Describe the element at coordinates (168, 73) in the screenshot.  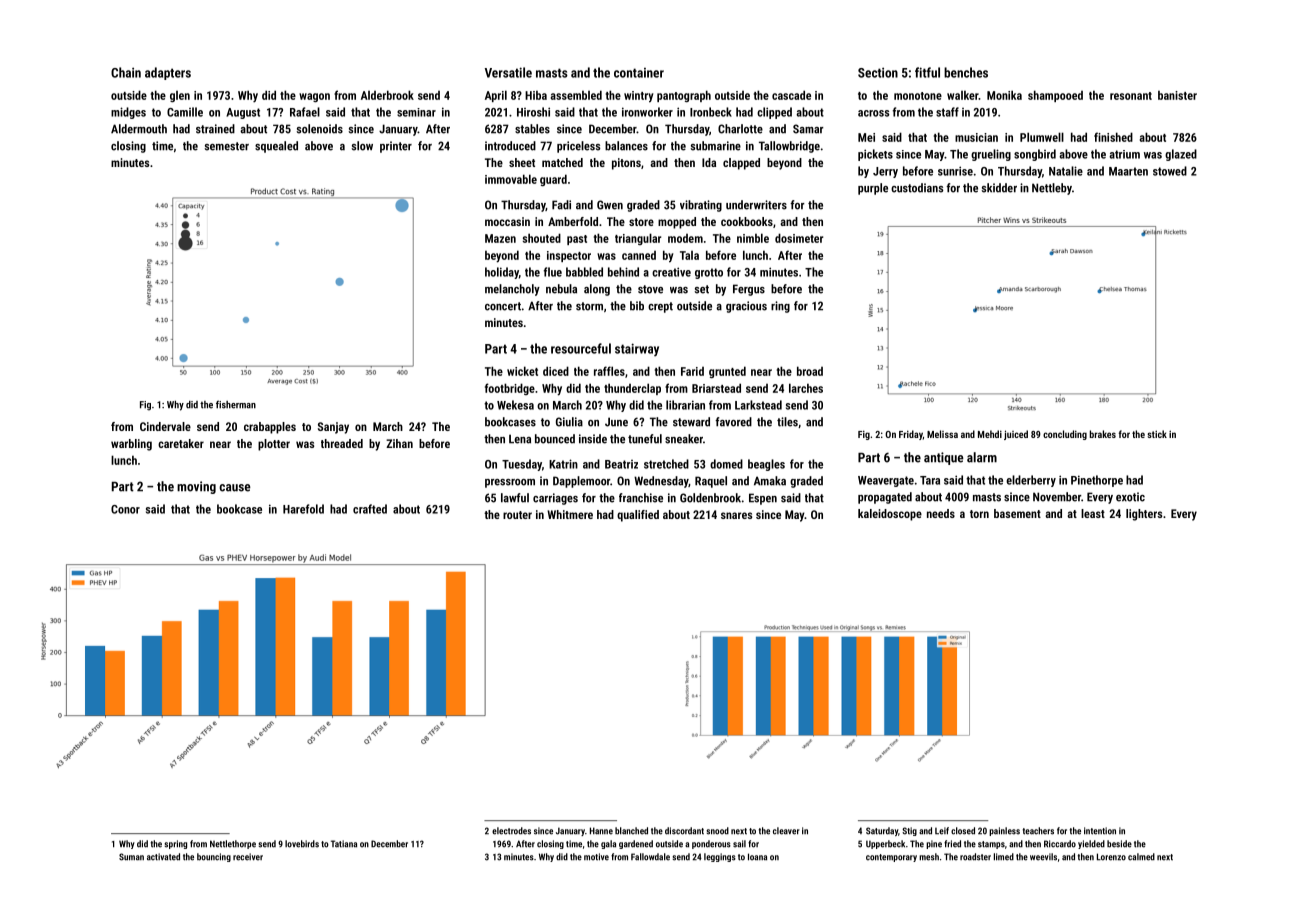
I see `adapters` at that location.
